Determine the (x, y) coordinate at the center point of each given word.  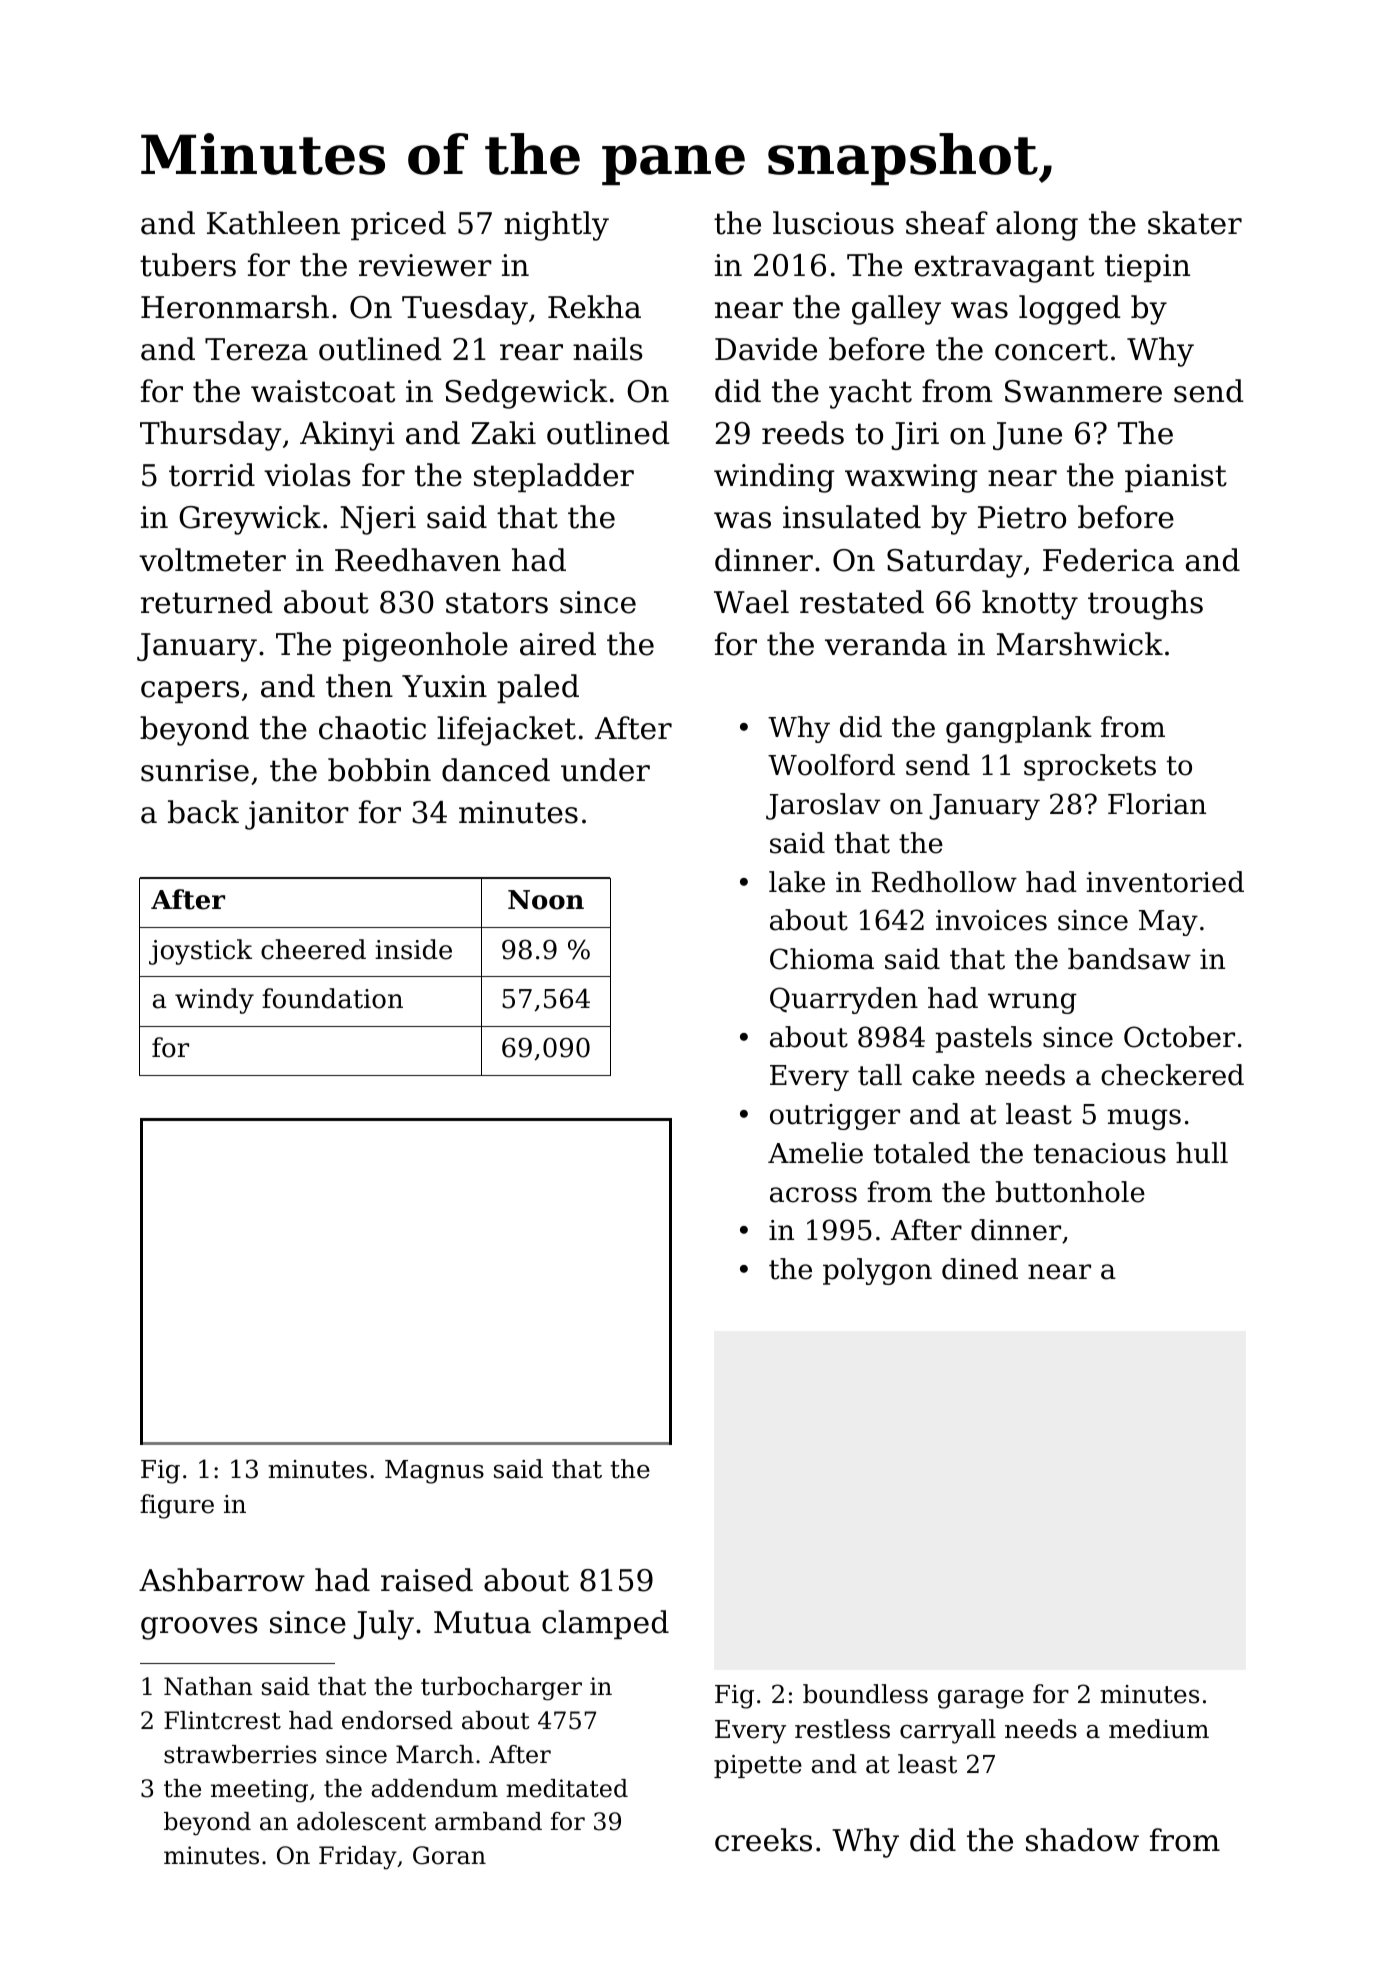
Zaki (503, 433)
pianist (1176, 478)
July (383, 1625)
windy (214, 1001)
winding (774, 478)
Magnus (434, 1472)
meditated (567, 1788)
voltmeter (212, 560)
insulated (852, 517)
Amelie (815, 1153)
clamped (605, 1624)
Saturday (955, 563)
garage (981, 1699)
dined (980, 1269)
